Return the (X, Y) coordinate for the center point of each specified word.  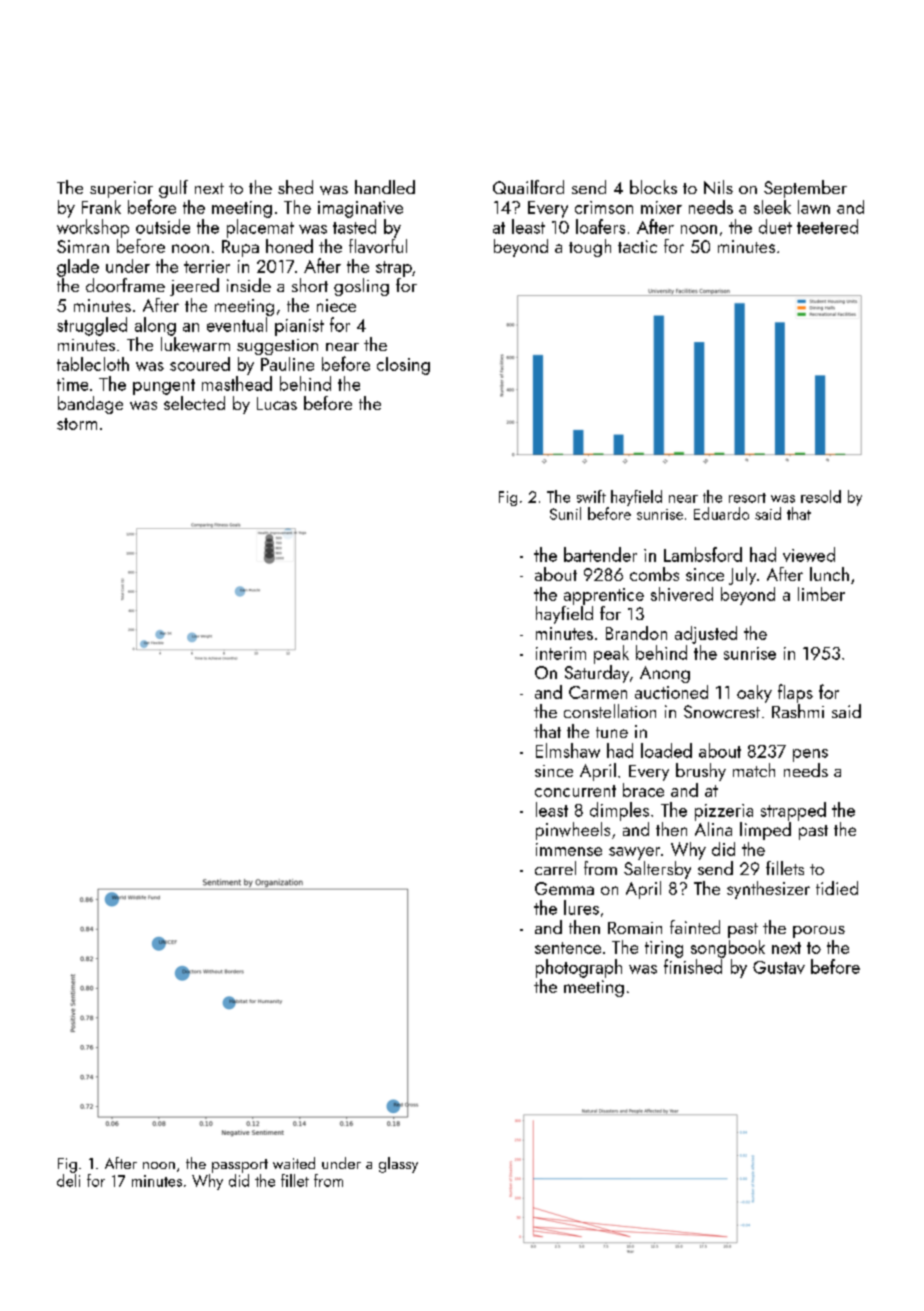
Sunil (565, 513)
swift (591, 496)
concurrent (575, 791)
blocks (653, 187)
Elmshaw (568, 750)
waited (294, 1163)
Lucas (277, 403)
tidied (837, 888)
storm (77, 424)
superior (121, 189)
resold (821, 496)
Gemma (564, 888)
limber (821, 594)
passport (240, 1166)
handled (385, 187)
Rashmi (798, 711)
